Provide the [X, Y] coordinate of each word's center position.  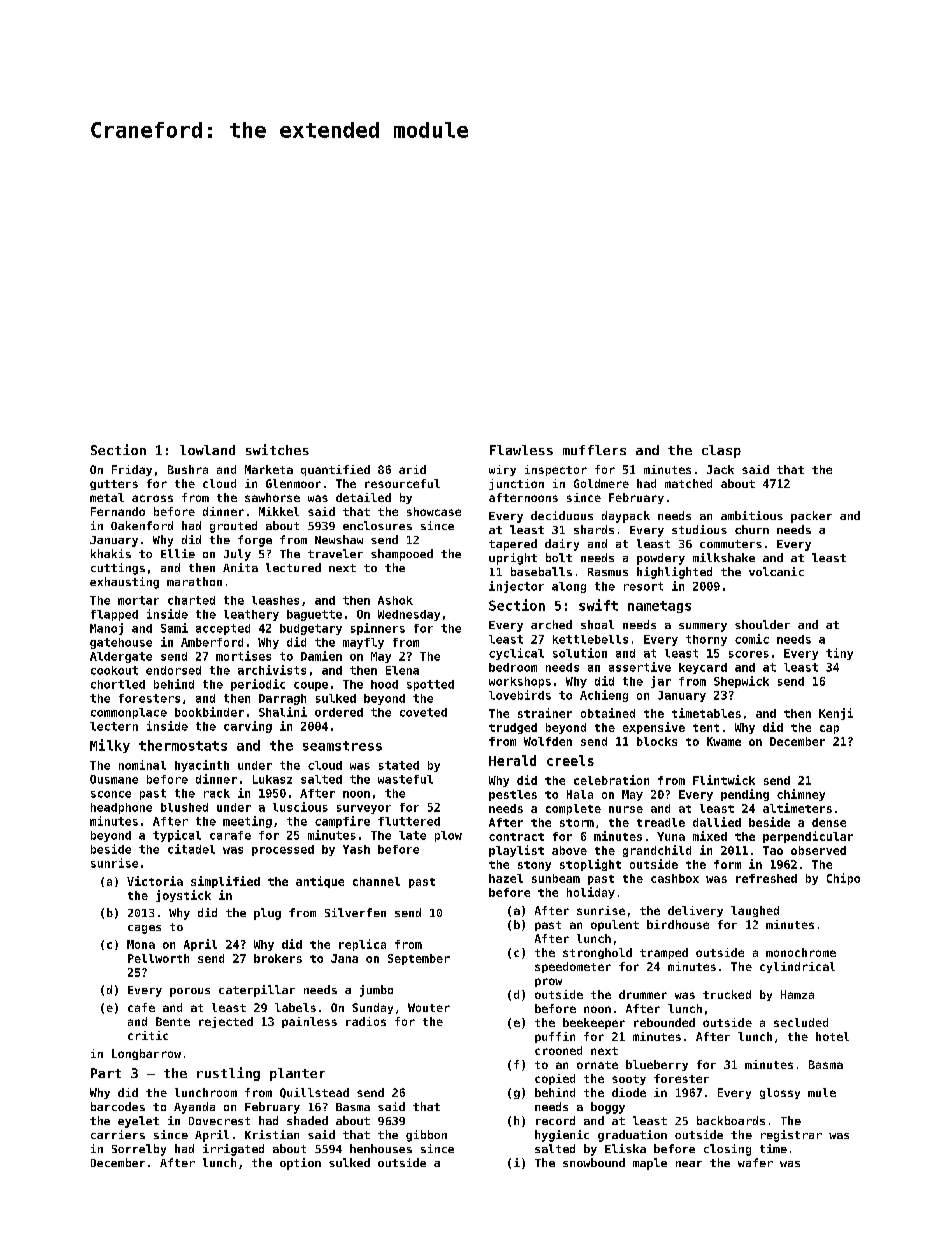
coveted [423, 712]
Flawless [521, 450]
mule [822, 1092]
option [300, 1164]
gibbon [426, 1136]
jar [661, 682]
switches [277, 449]
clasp [721, 451]
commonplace [129, 713]
